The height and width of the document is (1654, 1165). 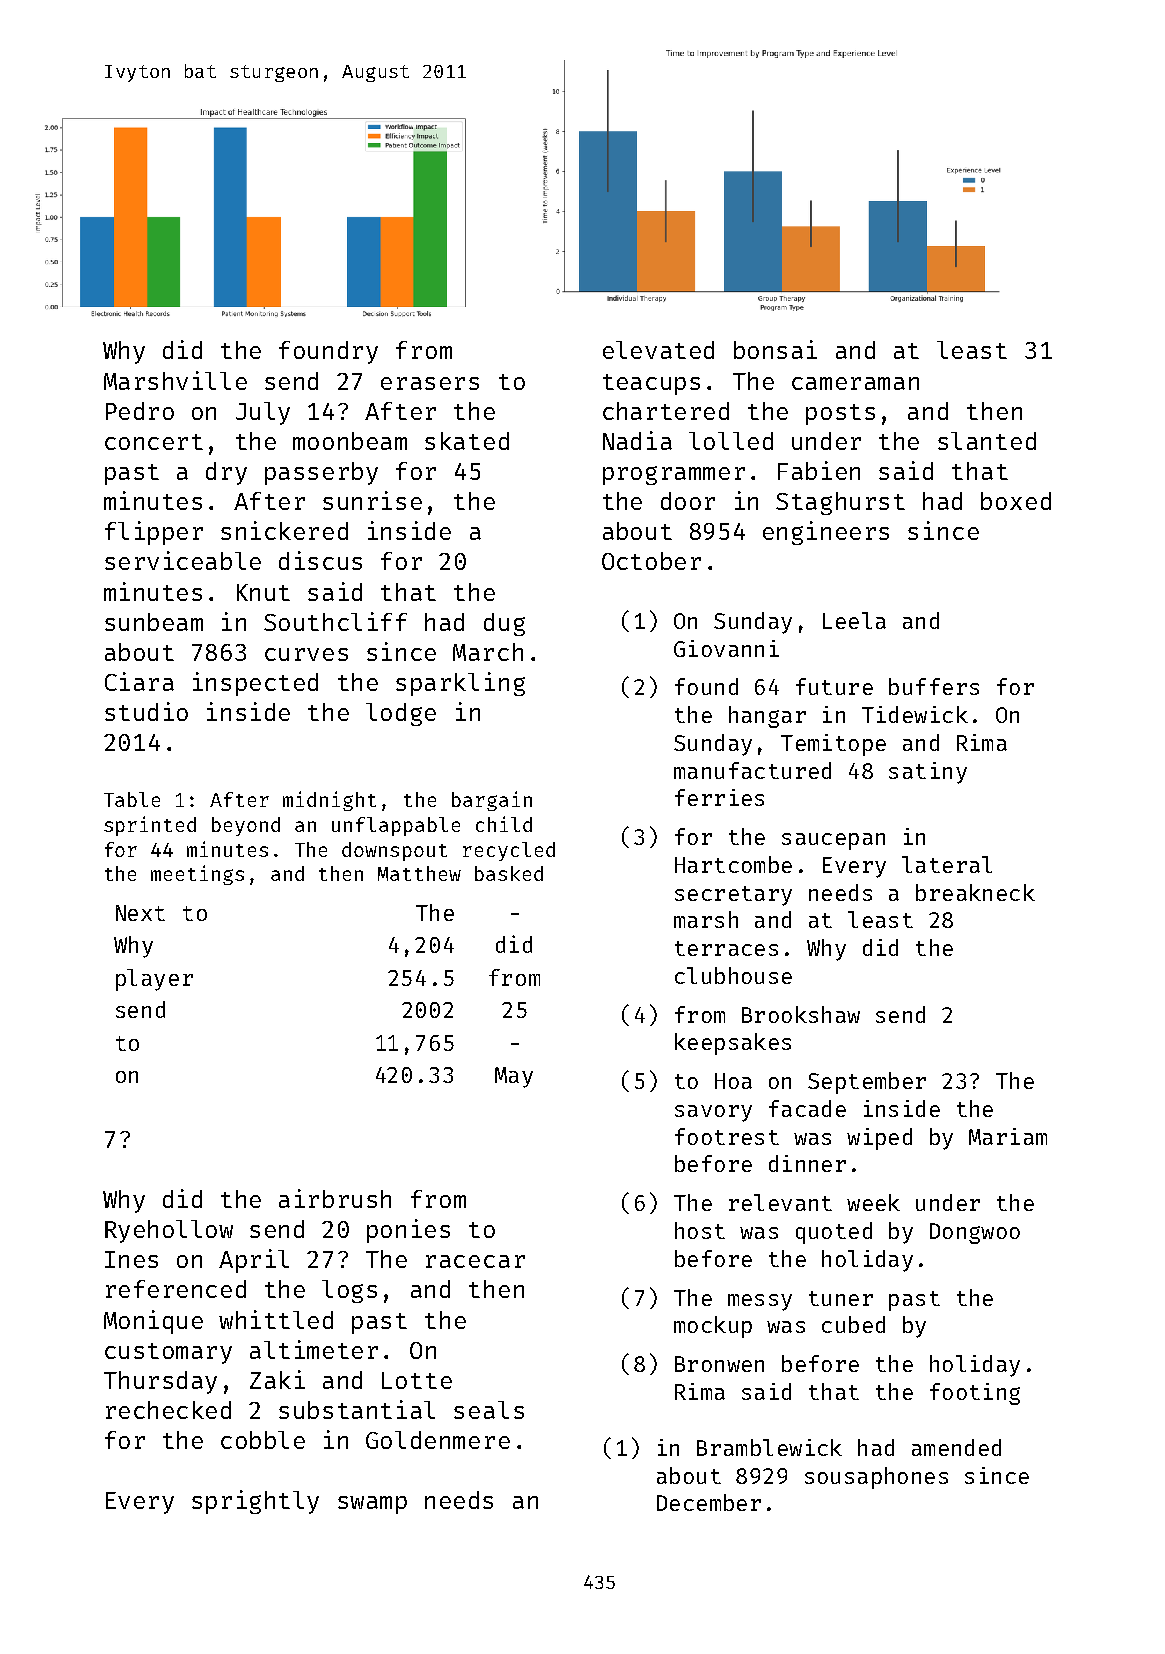 I want to click on Knut, so click(x=263, y=592).
